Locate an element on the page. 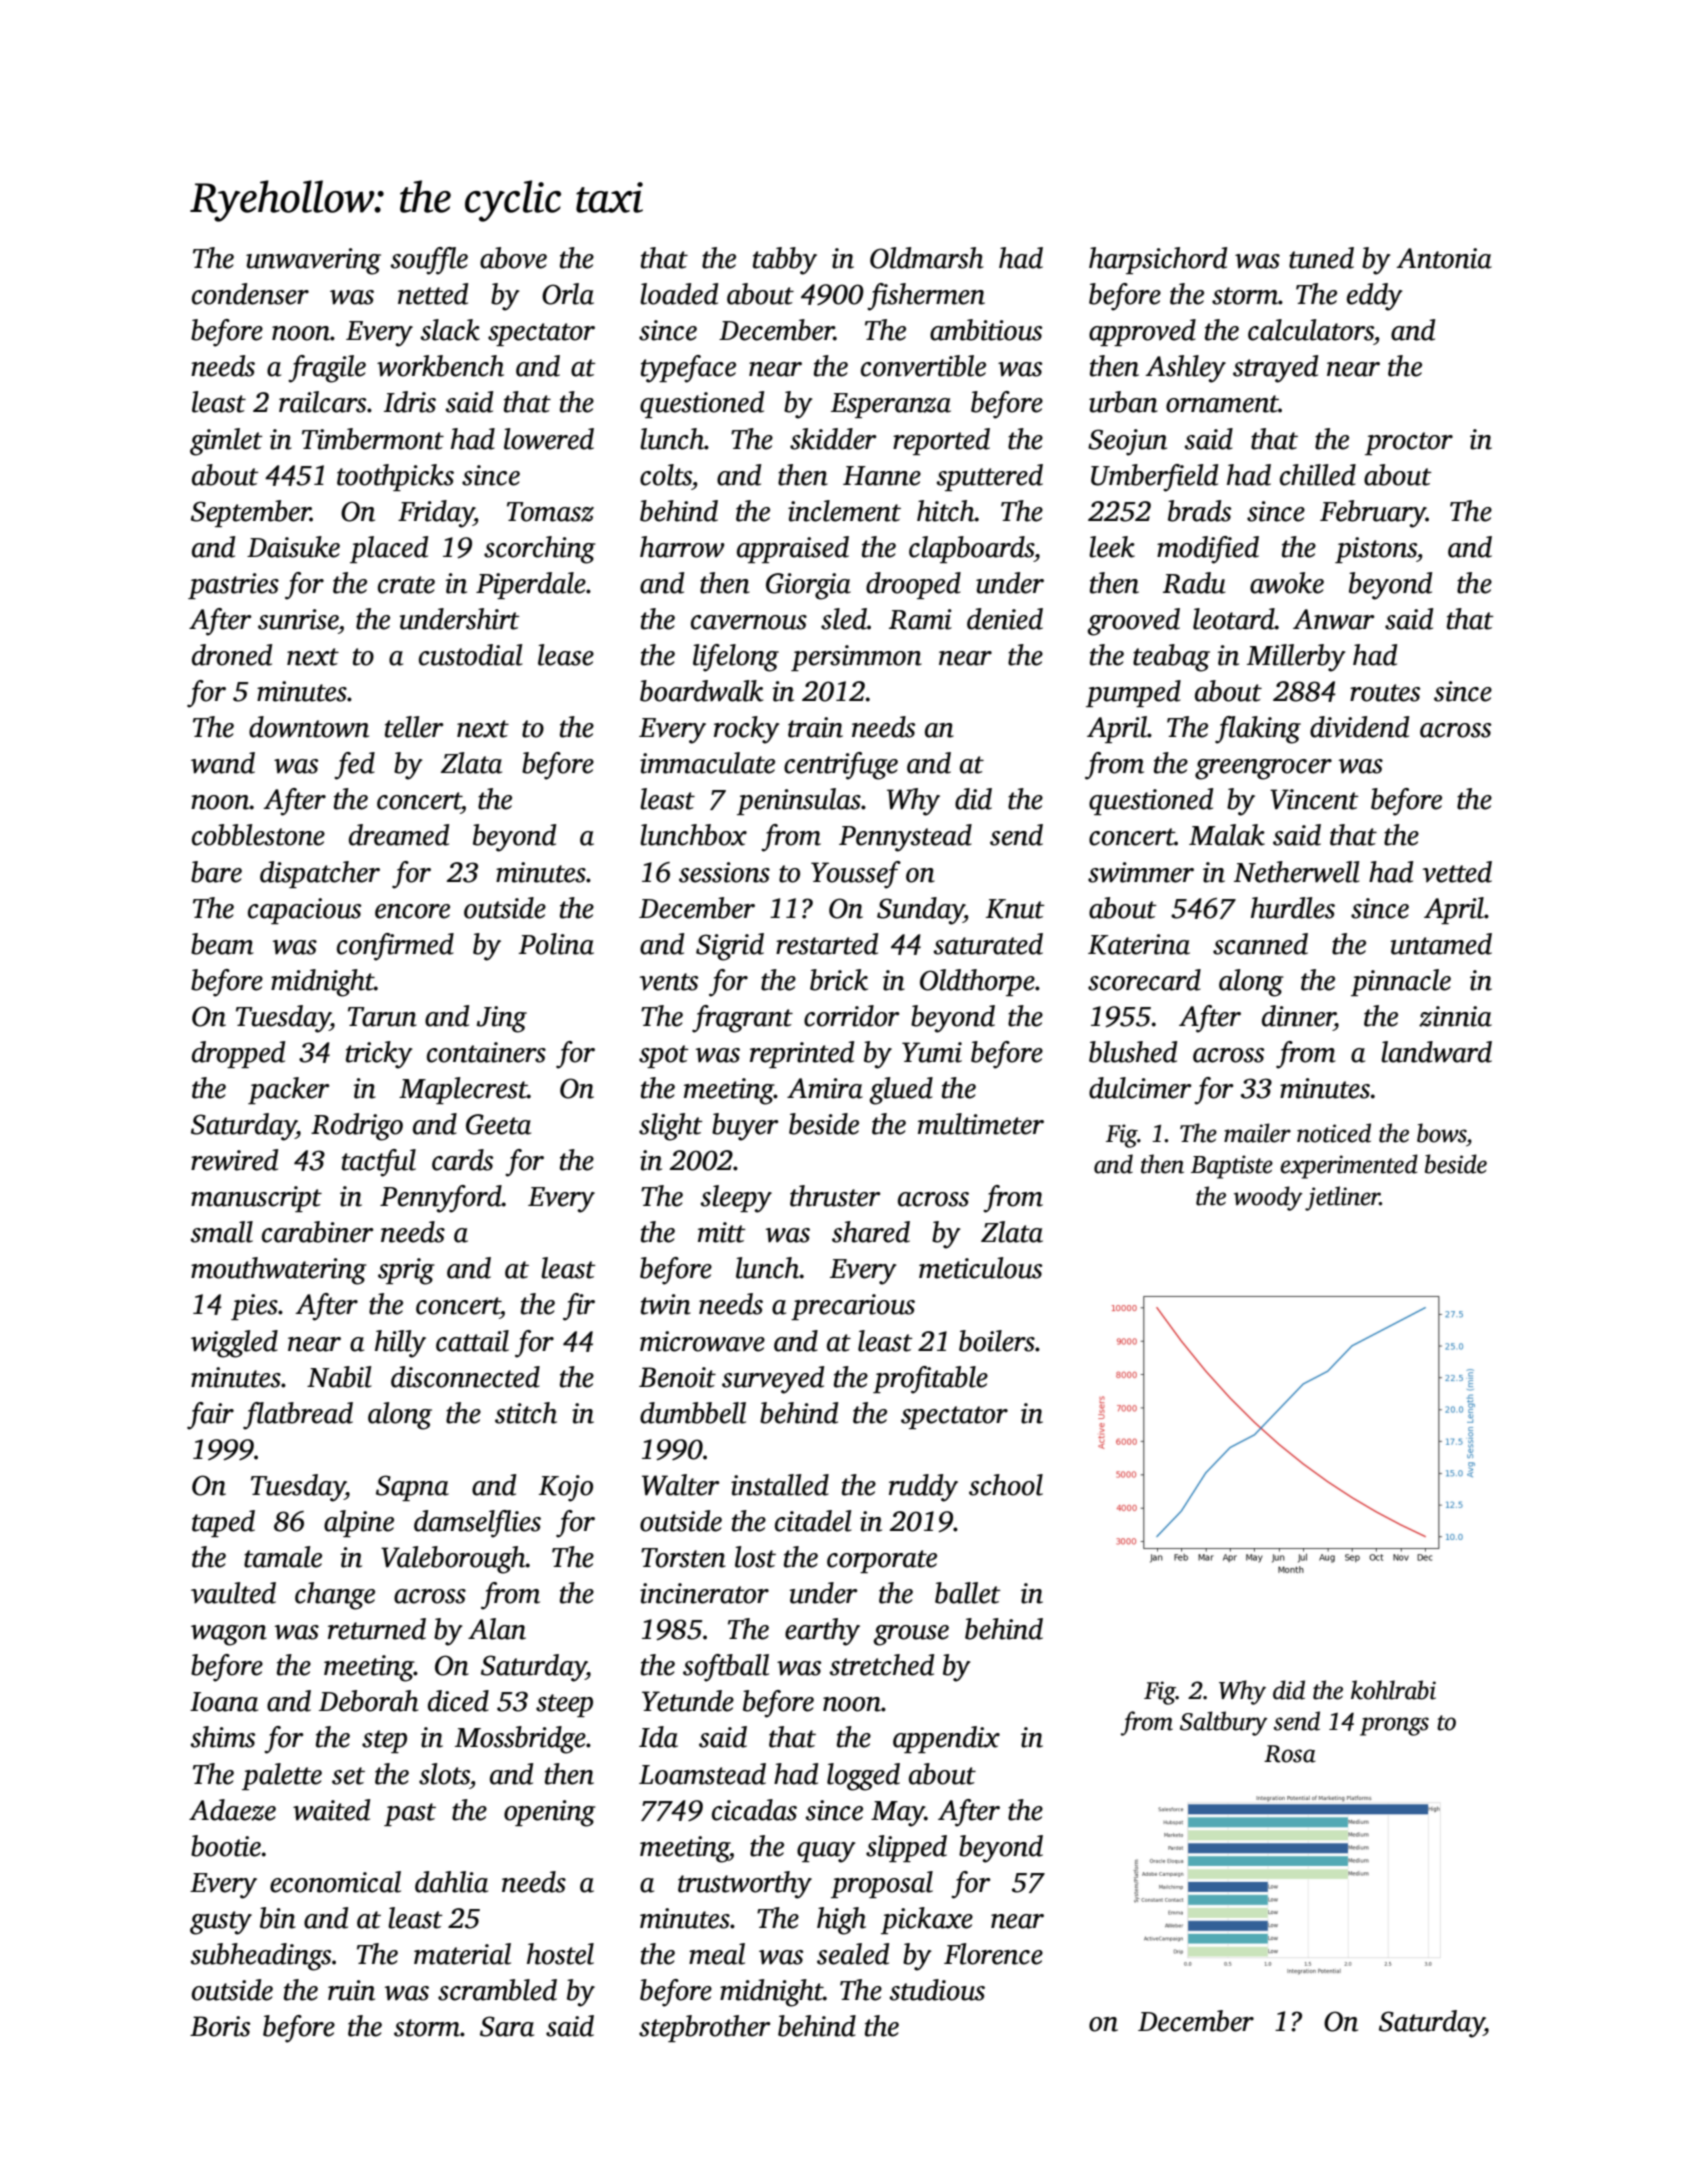 The image size is (1683, 2178). chilled is located at coordinates (1318, 475).
